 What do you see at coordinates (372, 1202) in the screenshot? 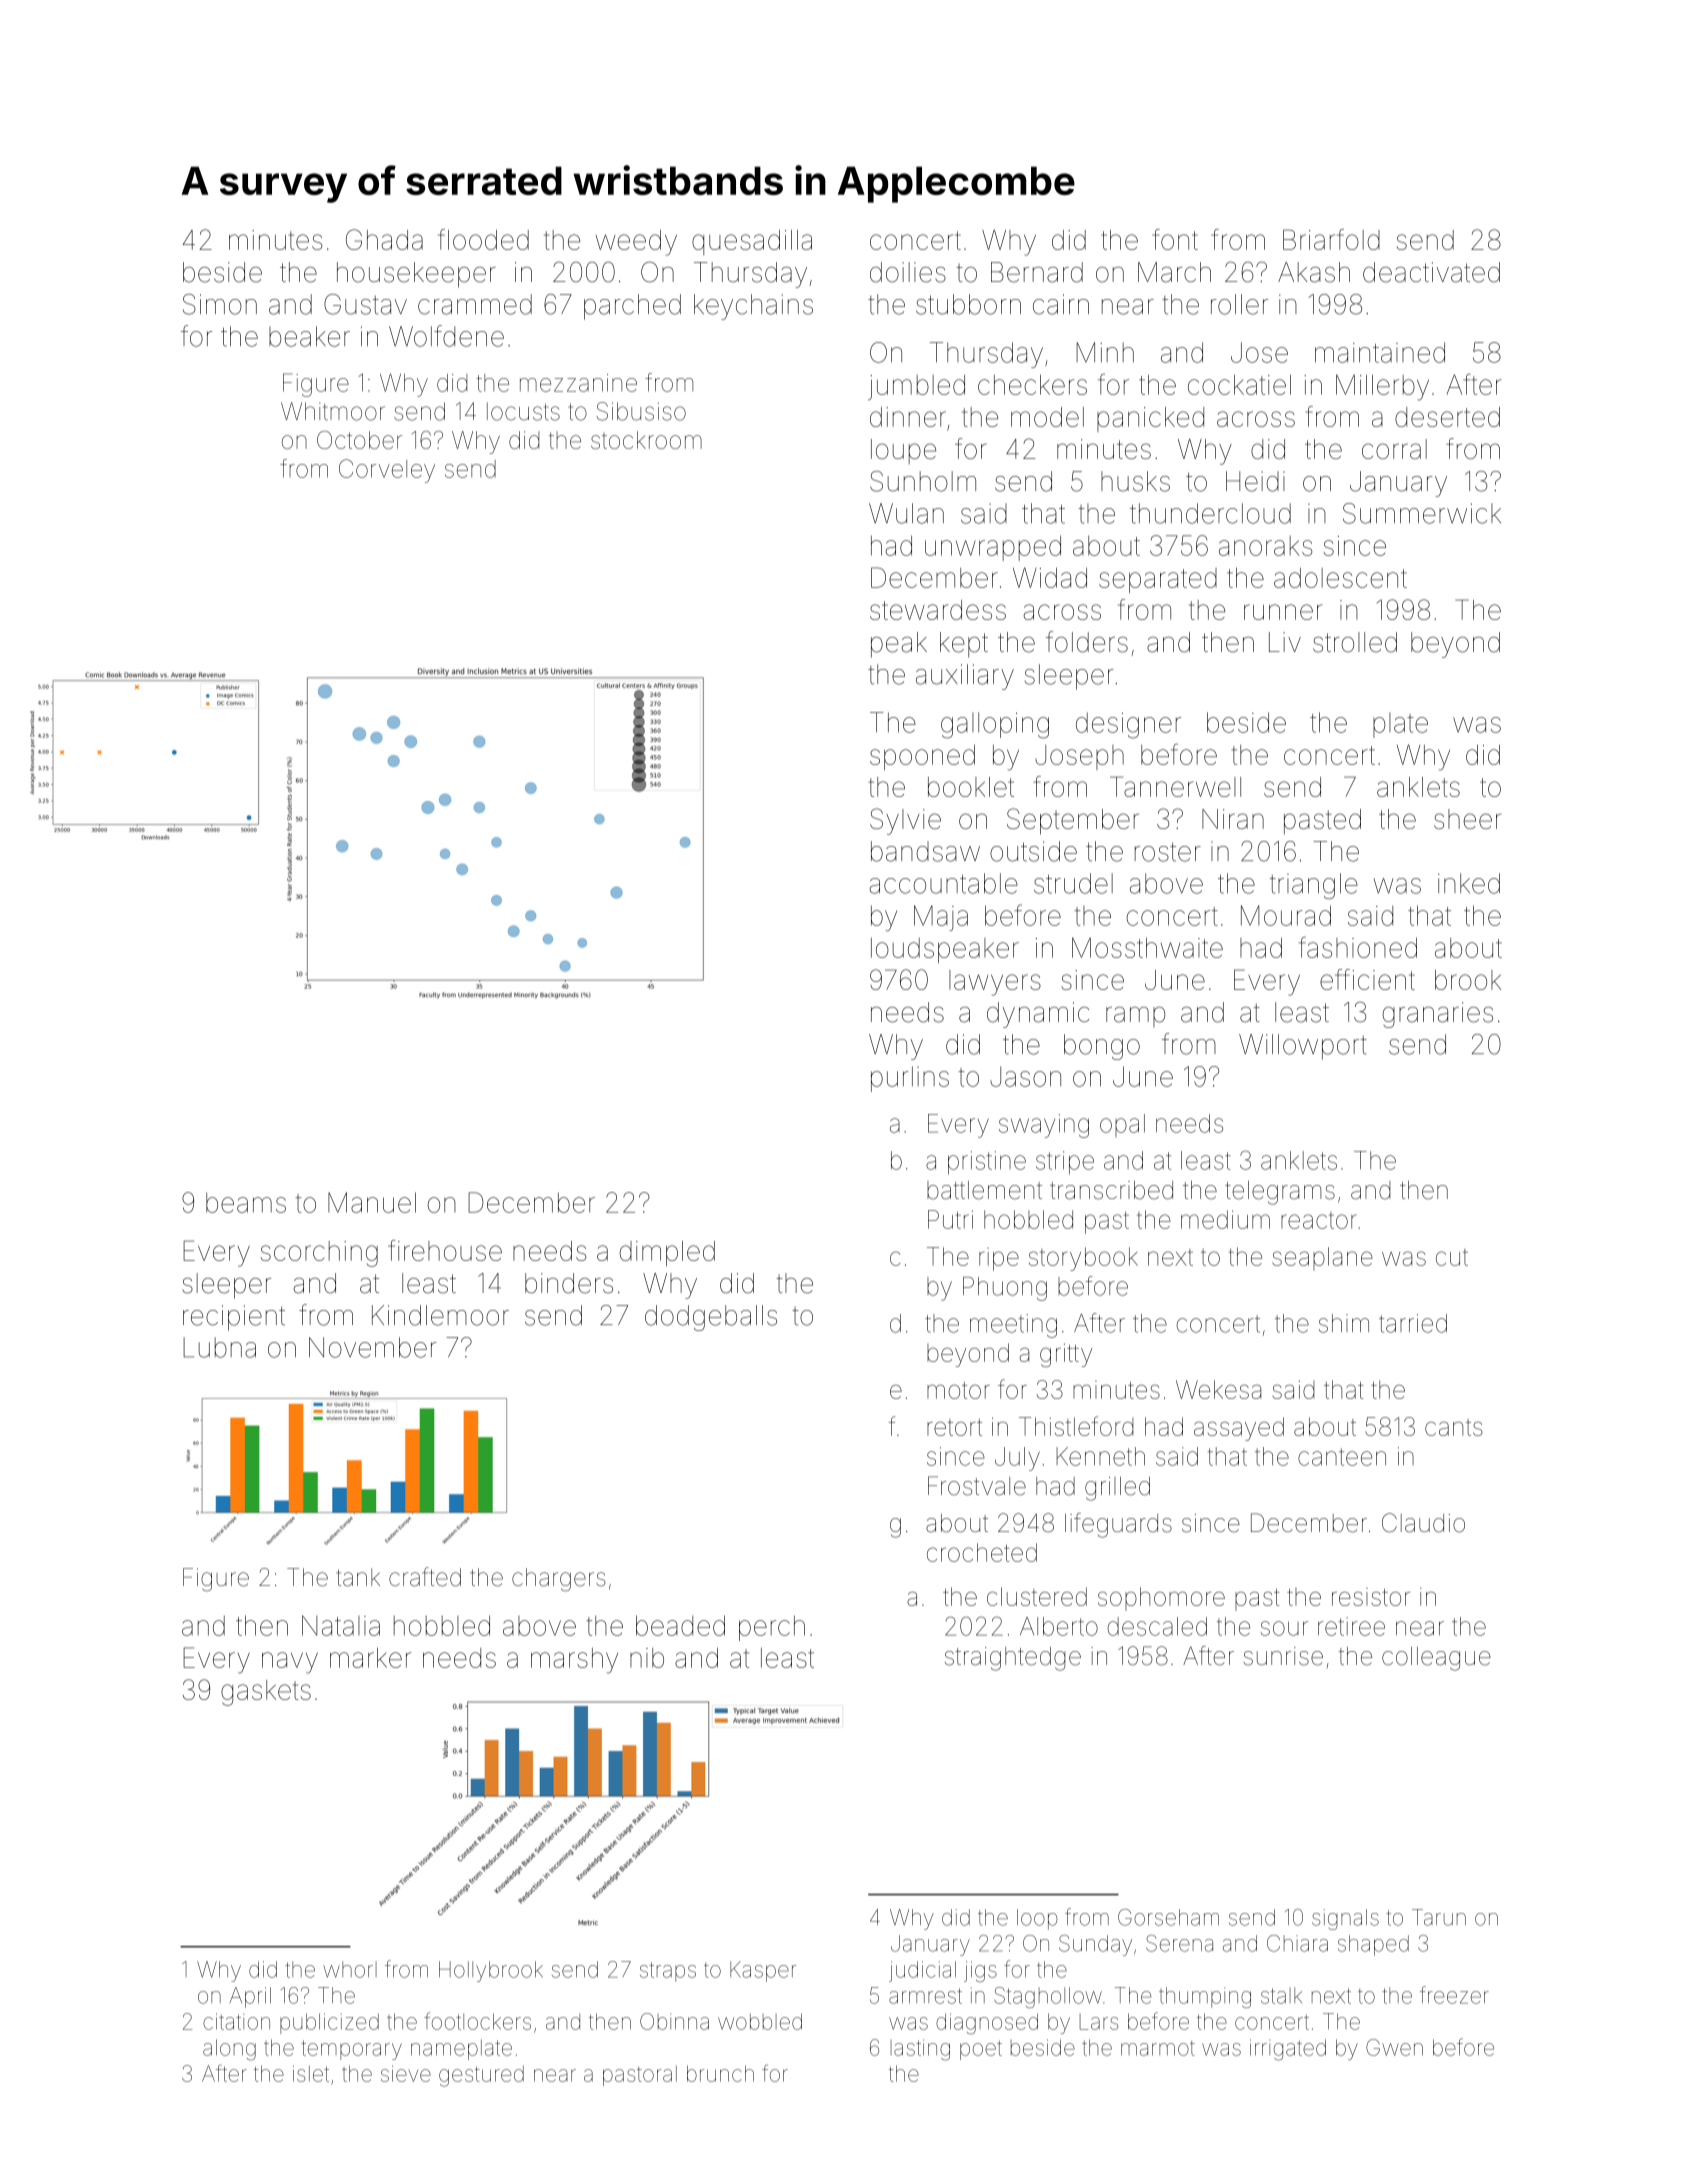
I see `Manuel` at bounding box center [372, 1202].
